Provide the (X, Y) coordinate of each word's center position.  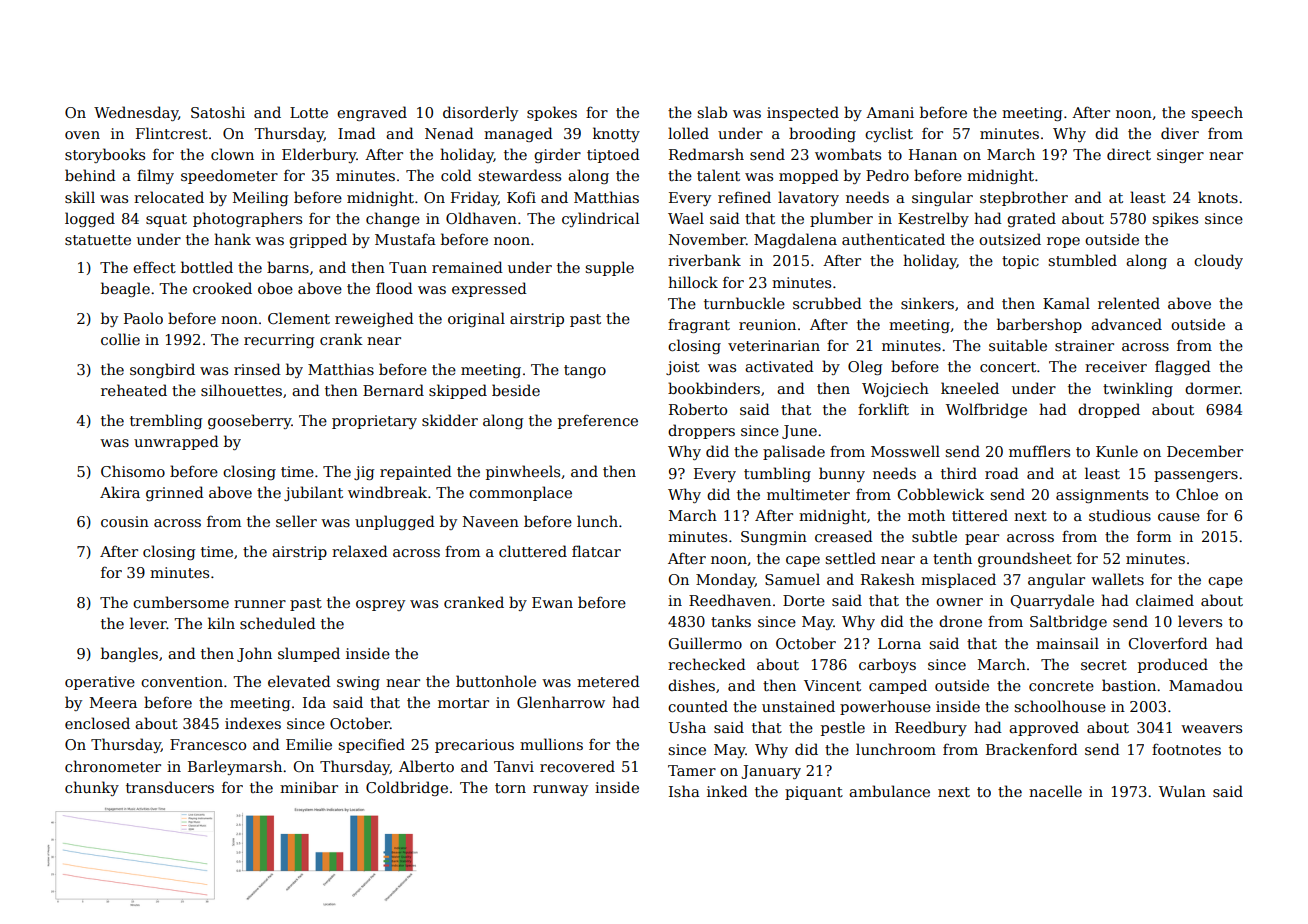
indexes (253, 723)
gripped (318, 240)
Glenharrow (561, 702)
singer (1180, 156)
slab (712, 112)
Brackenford (1032, 749)
